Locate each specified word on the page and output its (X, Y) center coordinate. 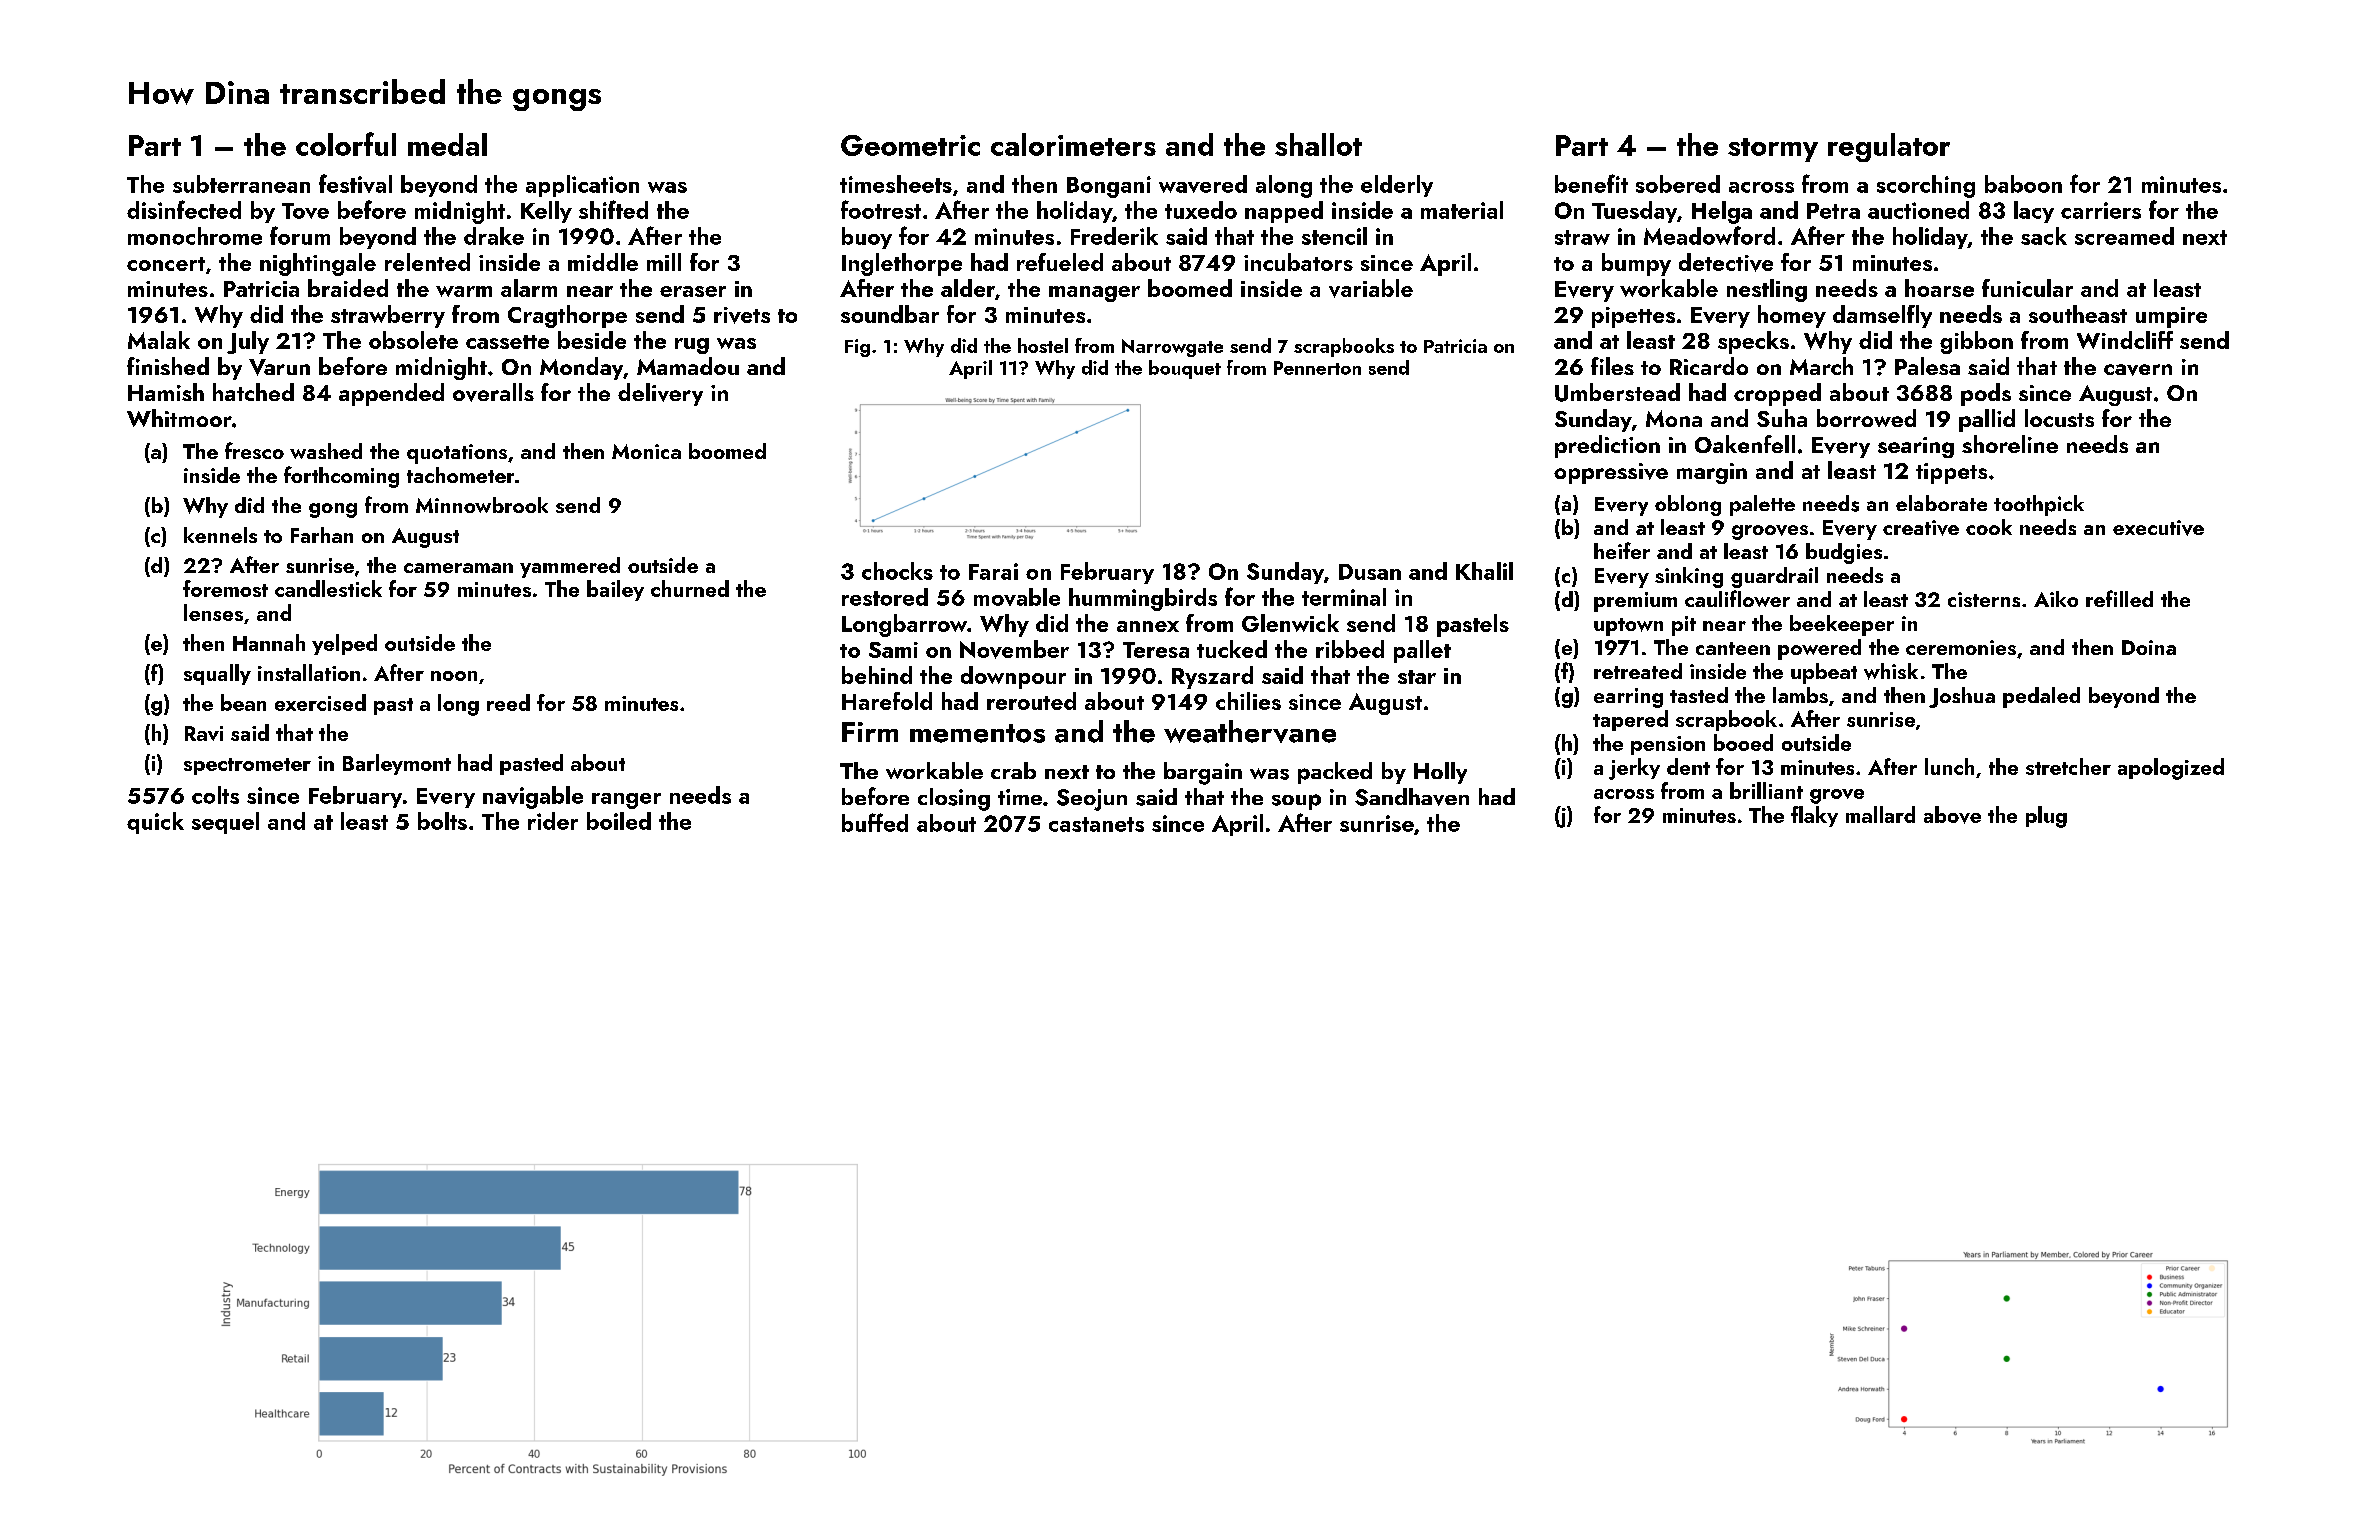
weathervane (1250, 731)
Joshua (1962, 697)
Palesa (1927, 366)
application (582, 186)
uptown (1628, 627)
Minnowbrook (482, 505)
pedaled (2041, 697)
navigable (533, 797)
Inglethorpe (902, 264)
